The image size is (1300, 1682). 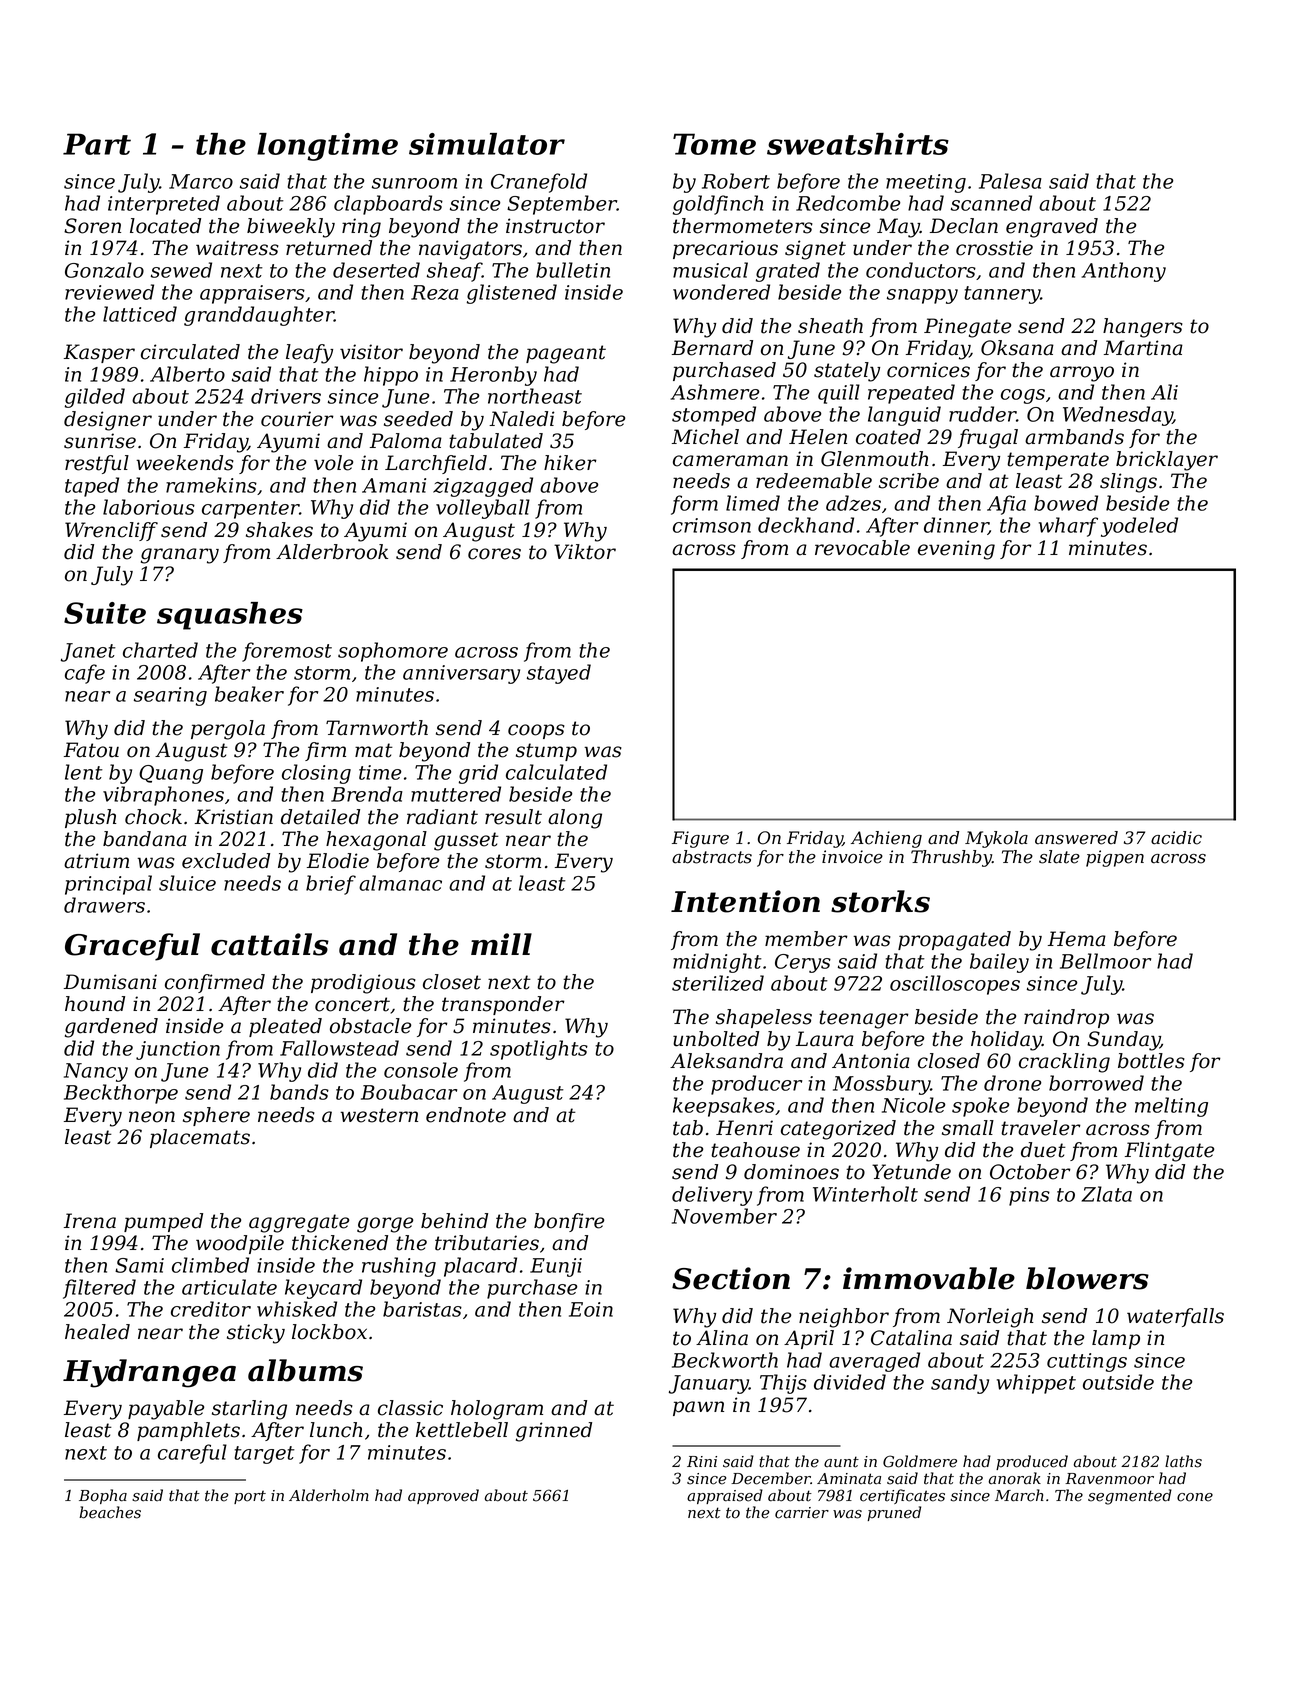 I want to click on spotlights, so click(x=539, y=1050).
